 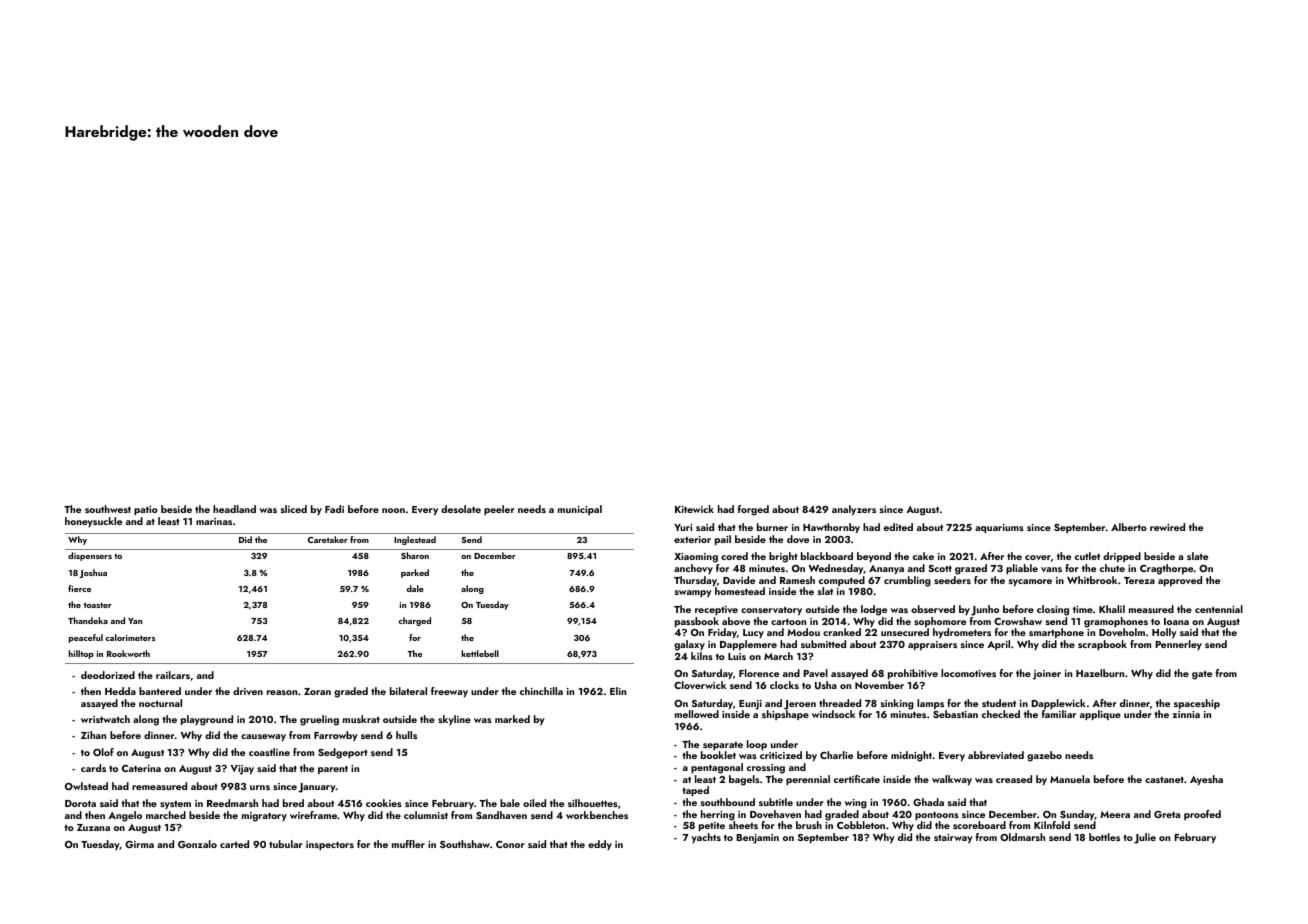 I want to click on student, so click(x=999, y=703).
